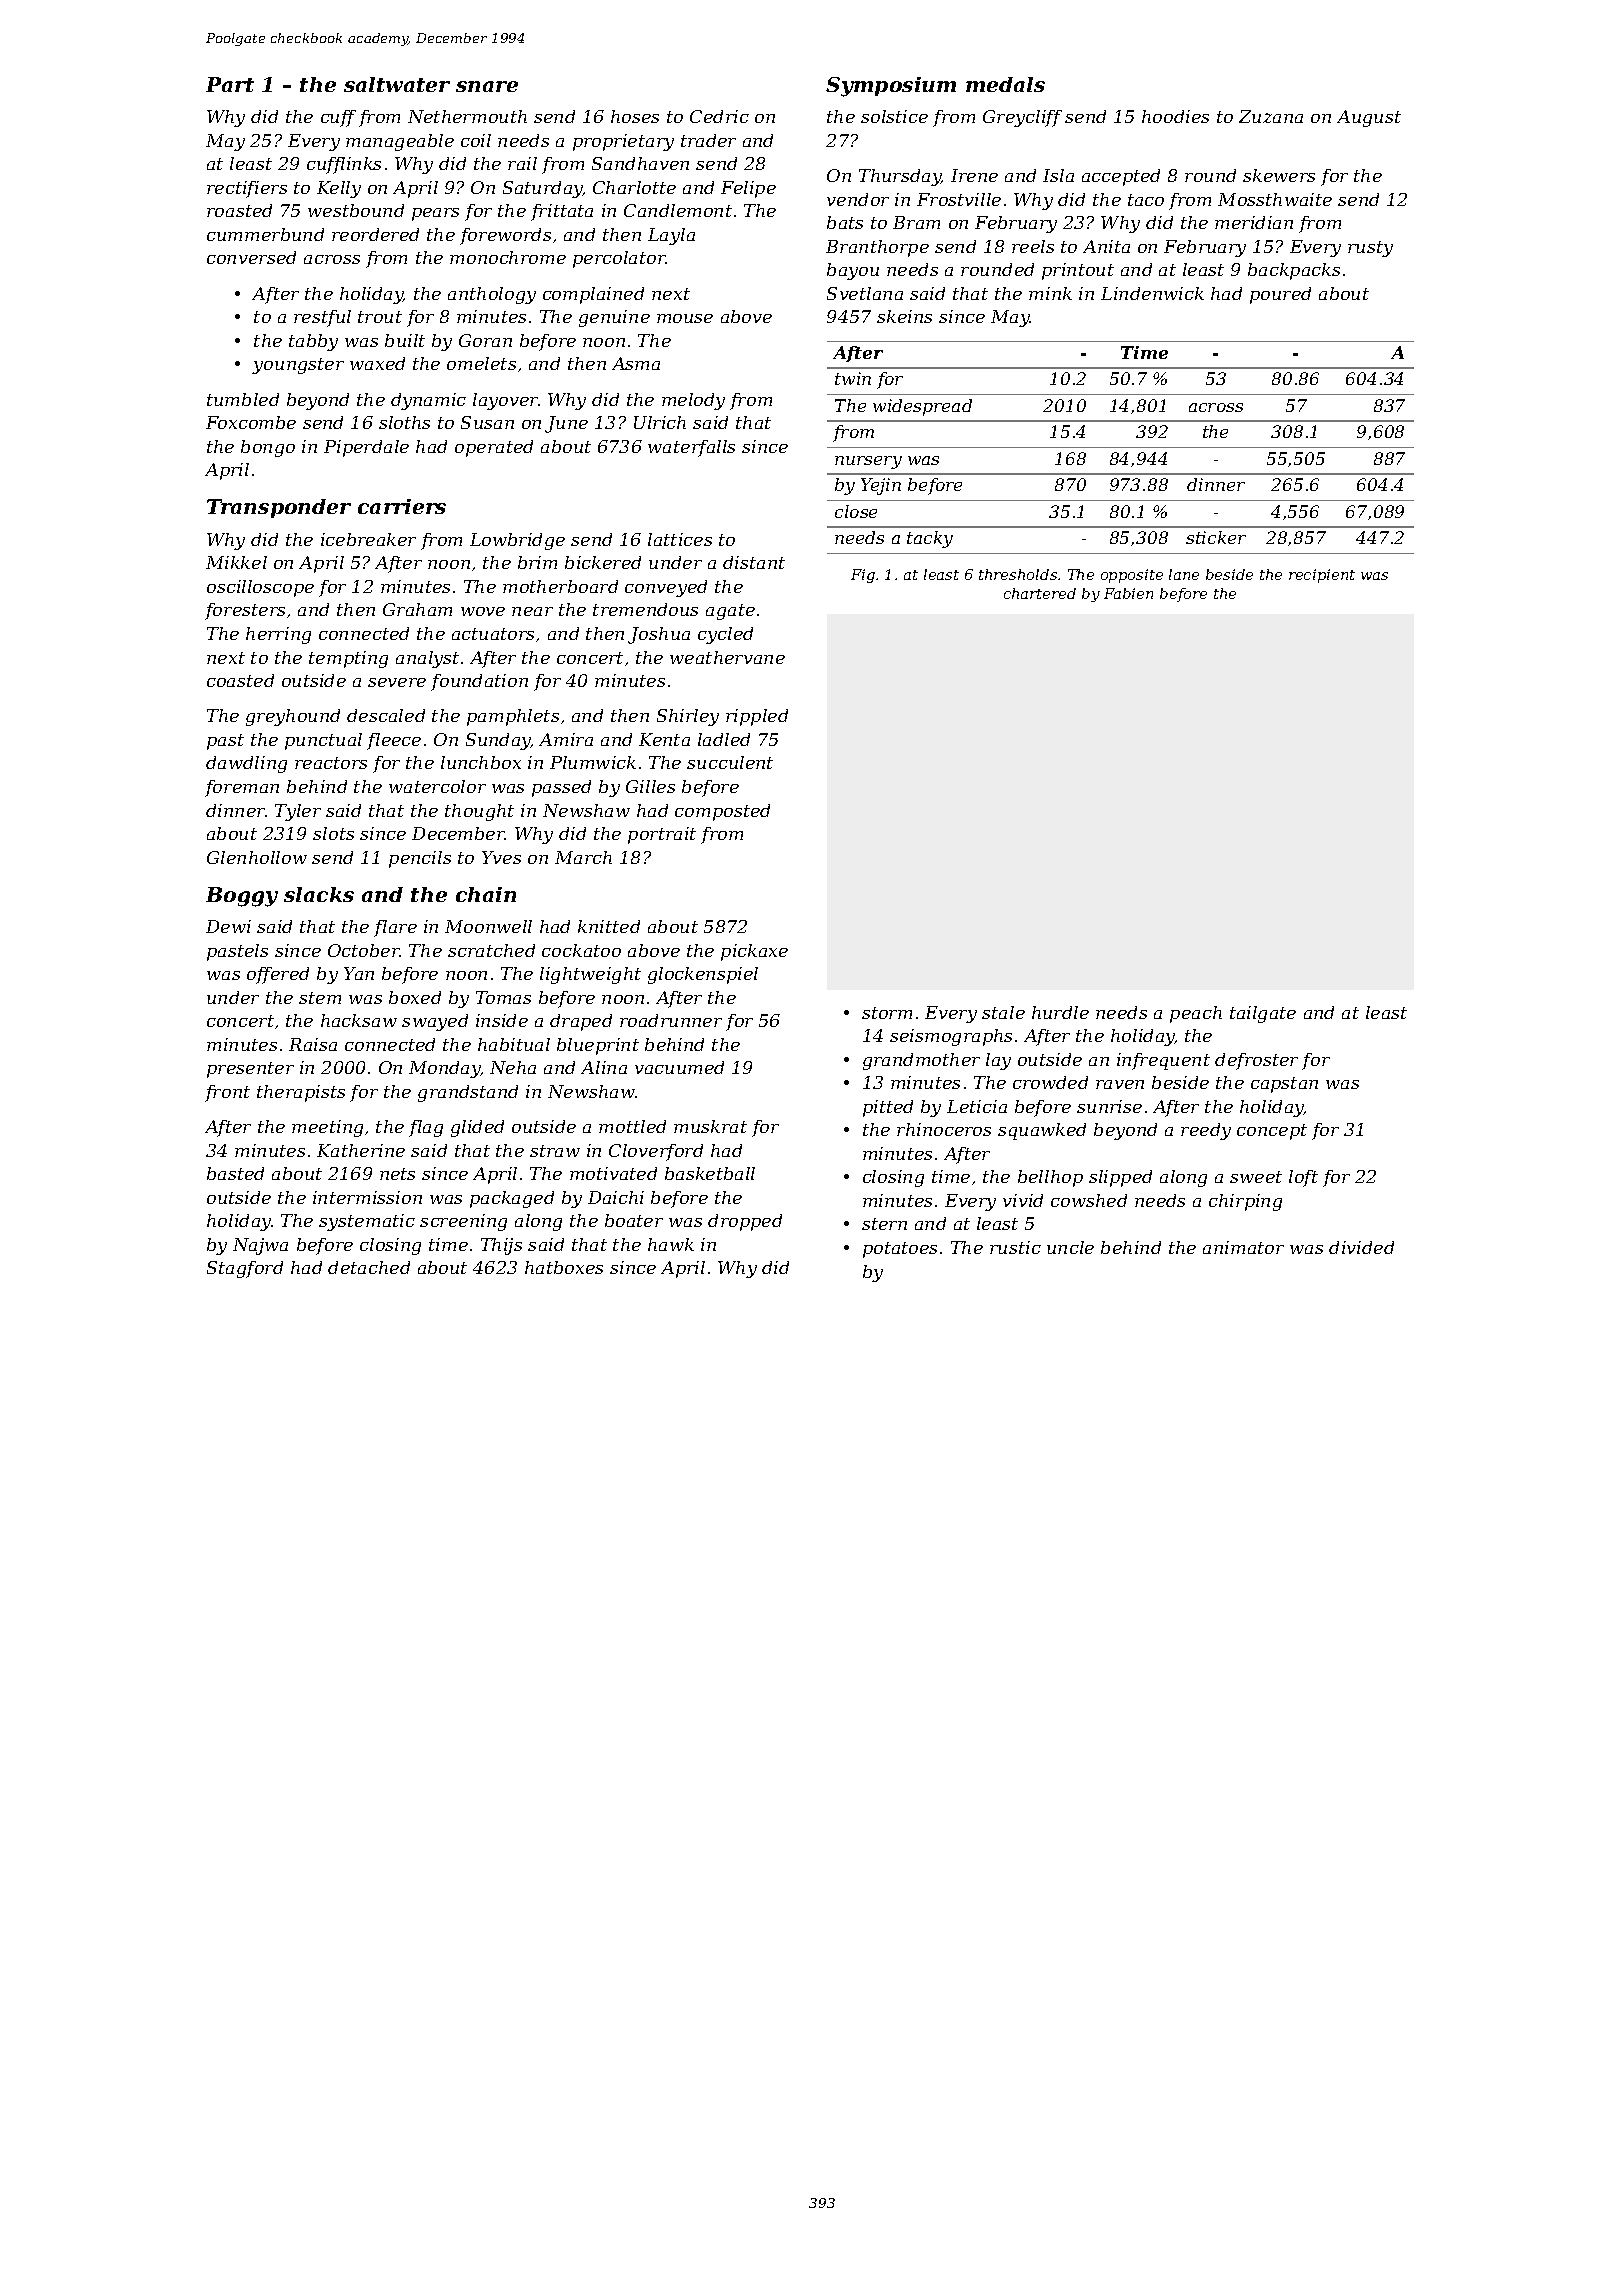 The width and height of the image is (1620, 2292). What do you see at coordinates (375, 234) in the image?
I see `reordered` at bounding box center [375, 234].
